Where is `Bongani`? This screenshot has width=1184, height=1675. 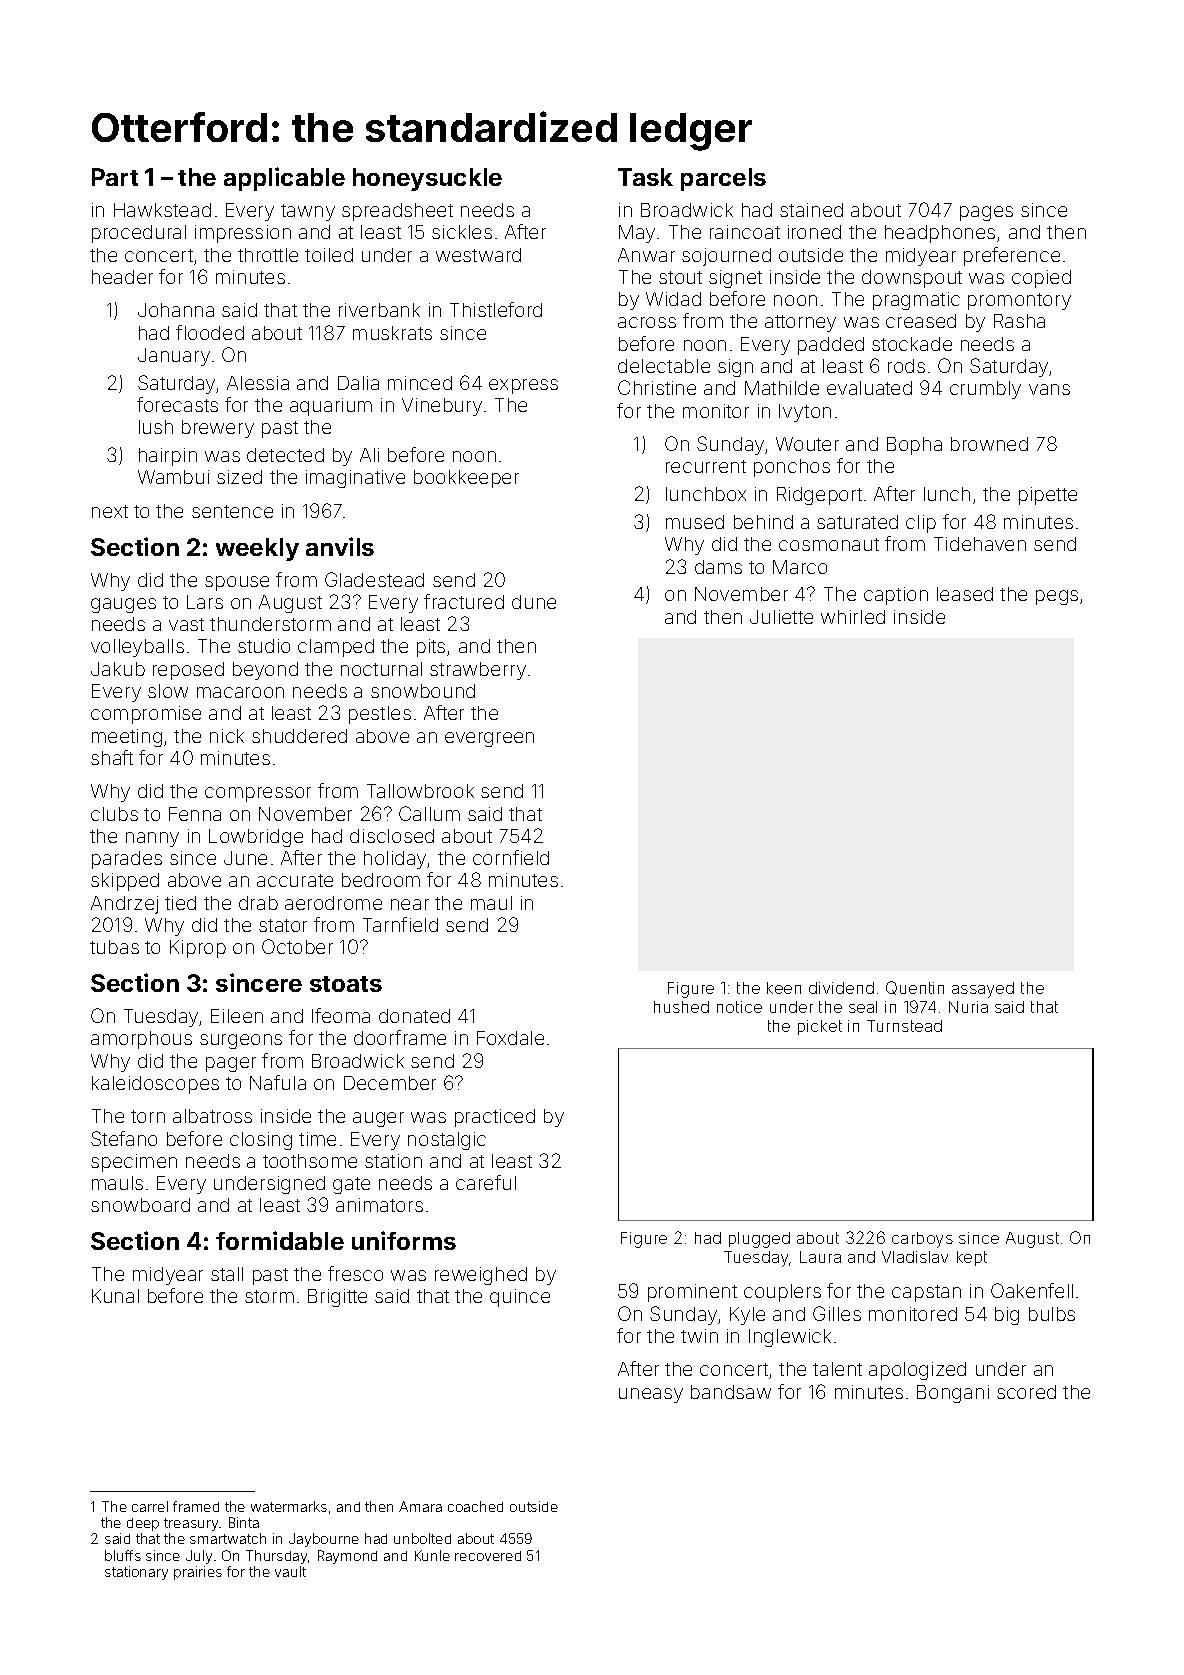
Bongani is located at coordinates (953, 1394).
